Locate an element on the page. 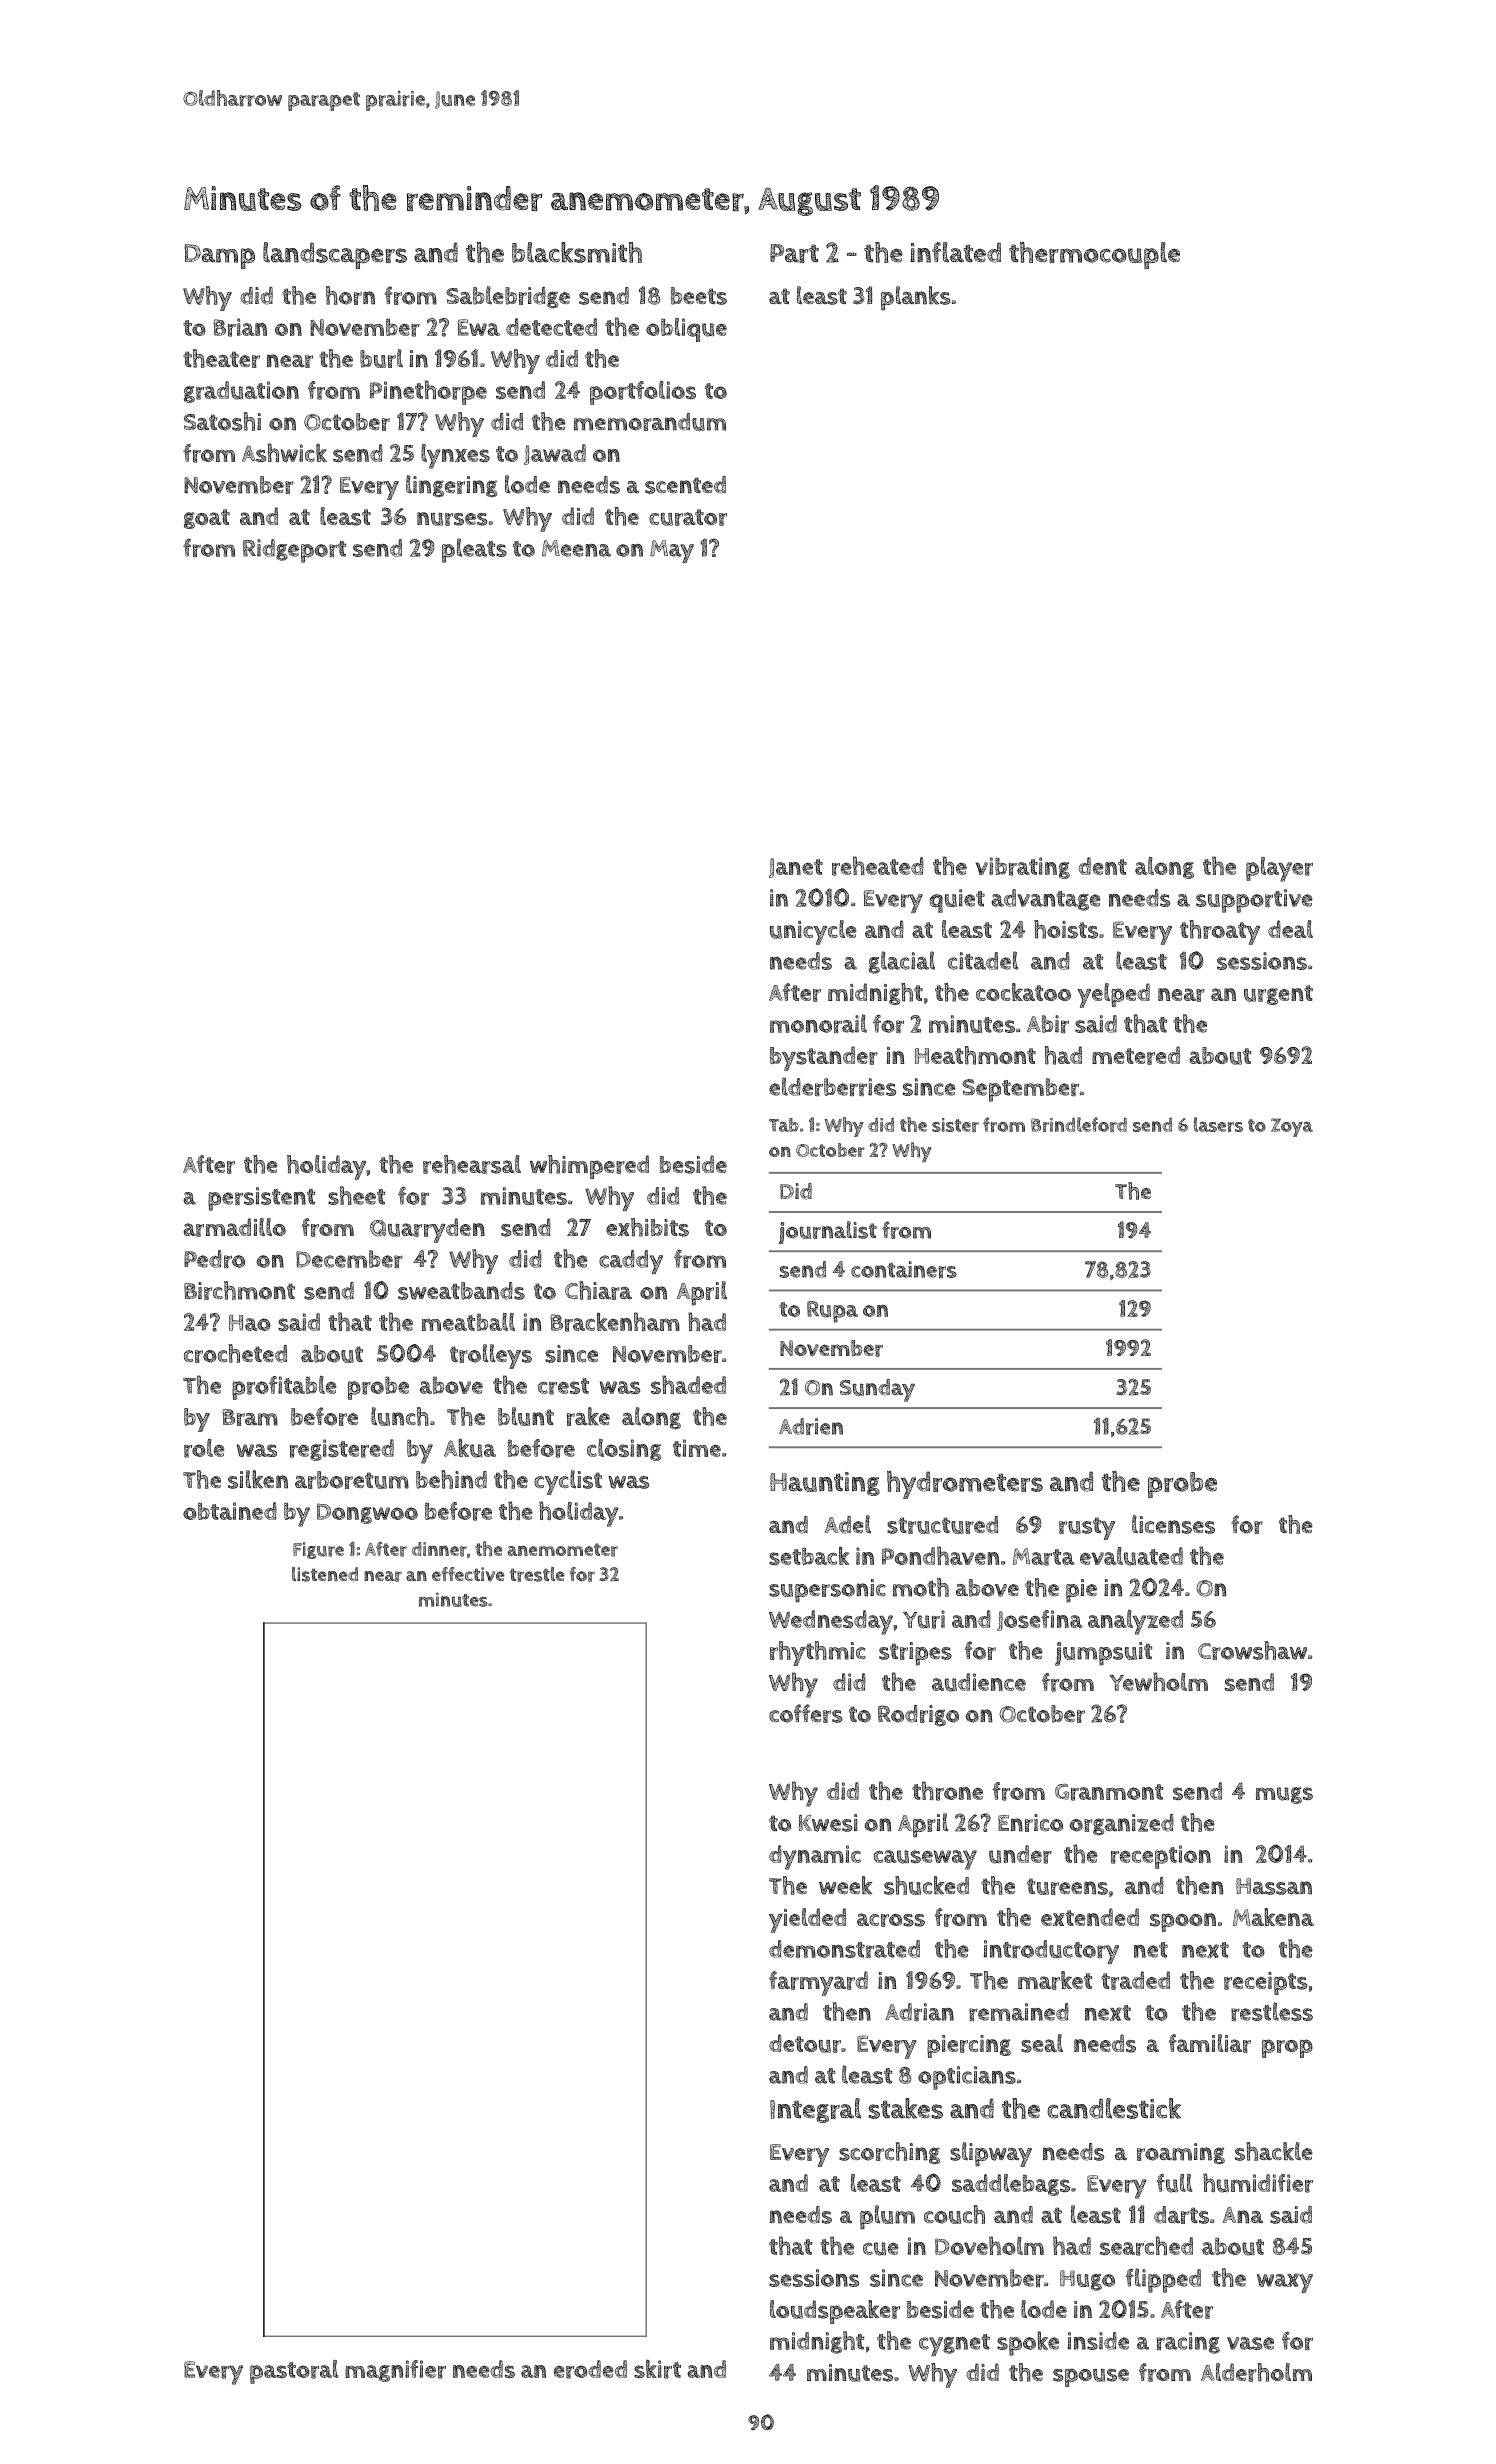  sweatbands is located at coordinates (461, 1291).
